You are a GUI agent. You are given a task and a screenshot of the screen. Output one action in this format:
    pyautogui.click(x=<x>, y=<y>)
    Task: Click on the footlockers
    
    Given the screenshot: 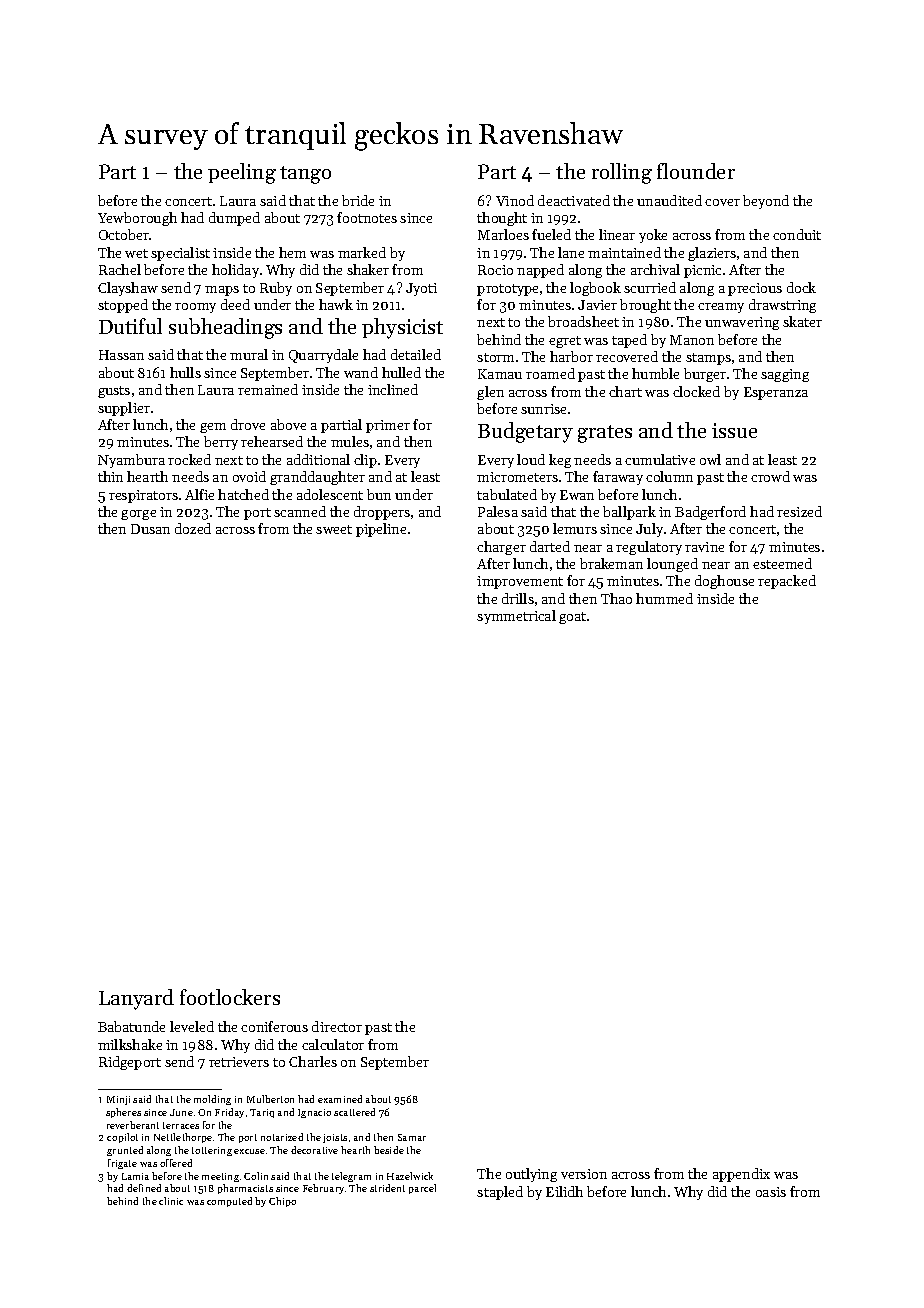 What is the action you would take?
    pyautogui.click(x=230, y=997)
